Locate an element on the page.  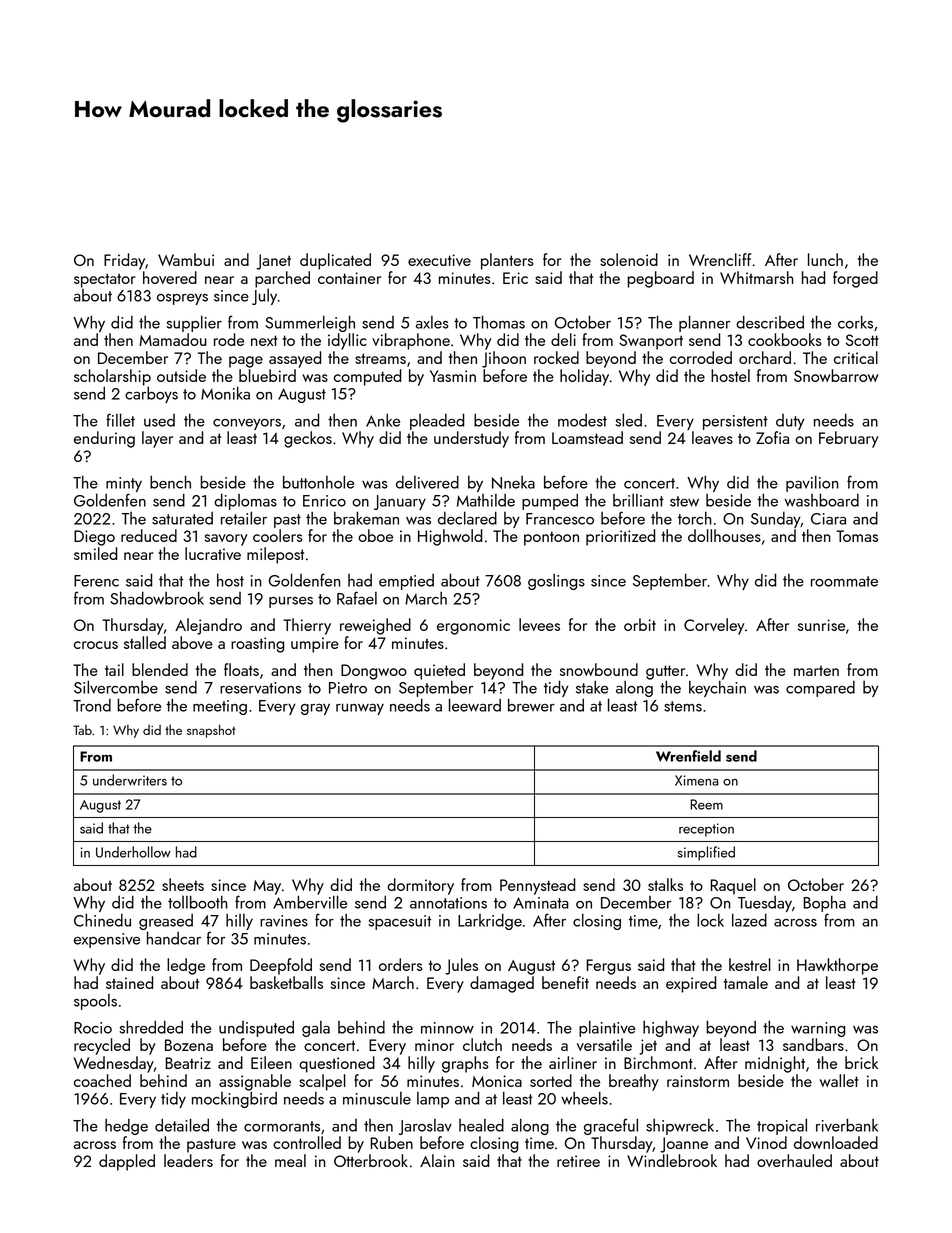
Jihoon is located at coordinates (504, 359).
